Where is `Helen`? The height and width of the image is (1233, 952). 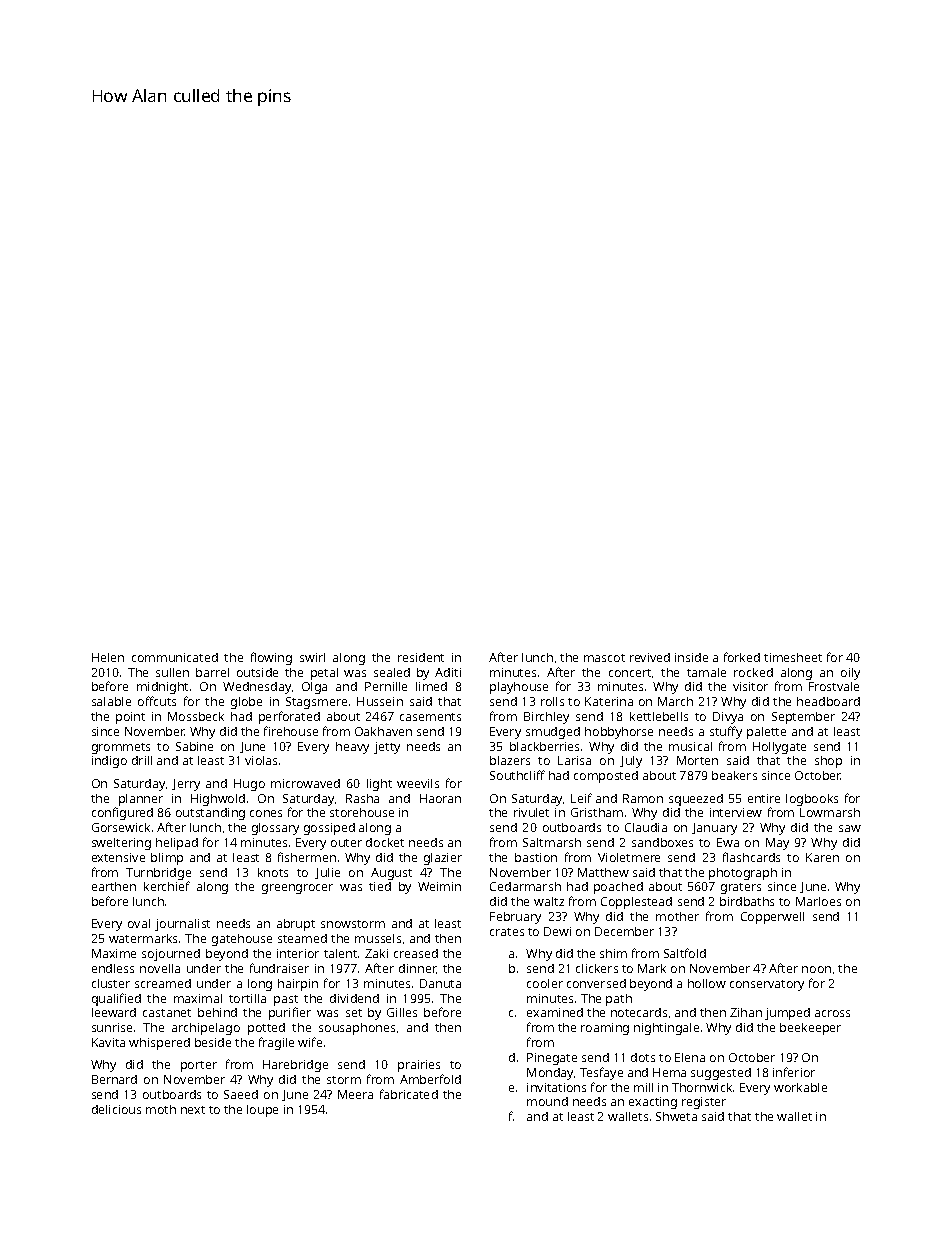
Helen is located at coordinates (108, 657).
